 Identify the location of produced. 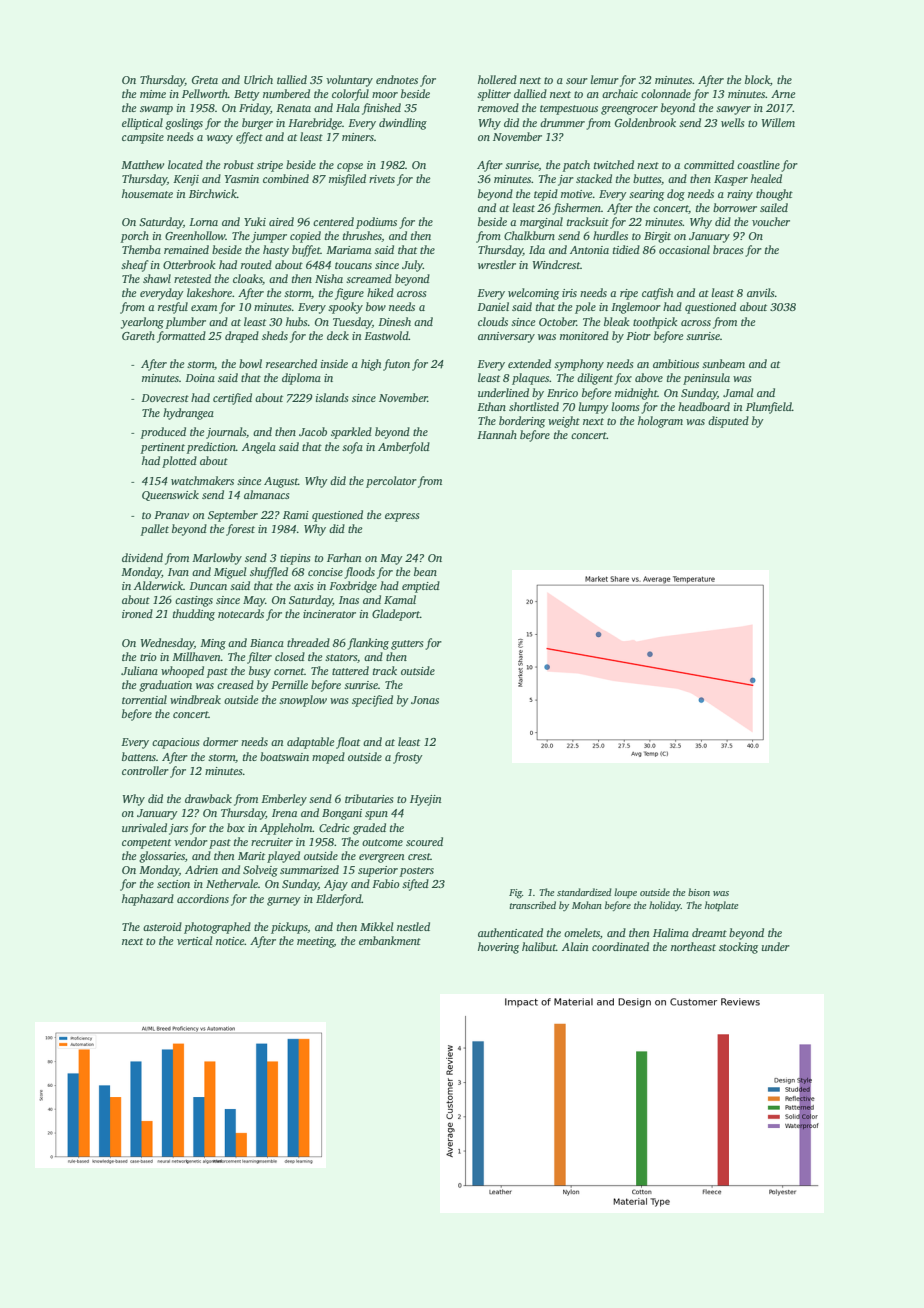
(163, 433).
